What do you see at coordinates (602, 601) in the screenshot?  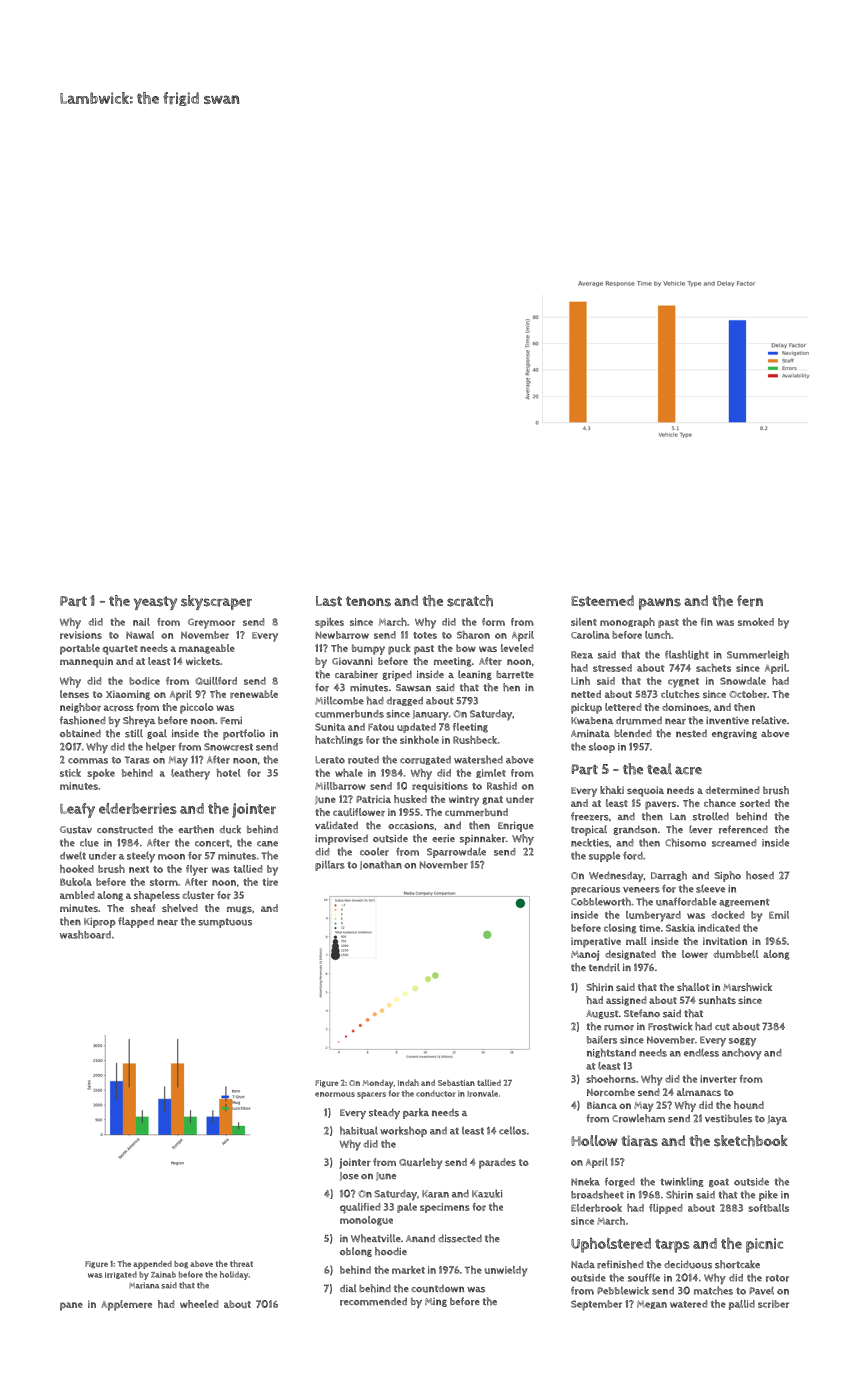 I see `Esteemed` at bounding box center [602, 601].
